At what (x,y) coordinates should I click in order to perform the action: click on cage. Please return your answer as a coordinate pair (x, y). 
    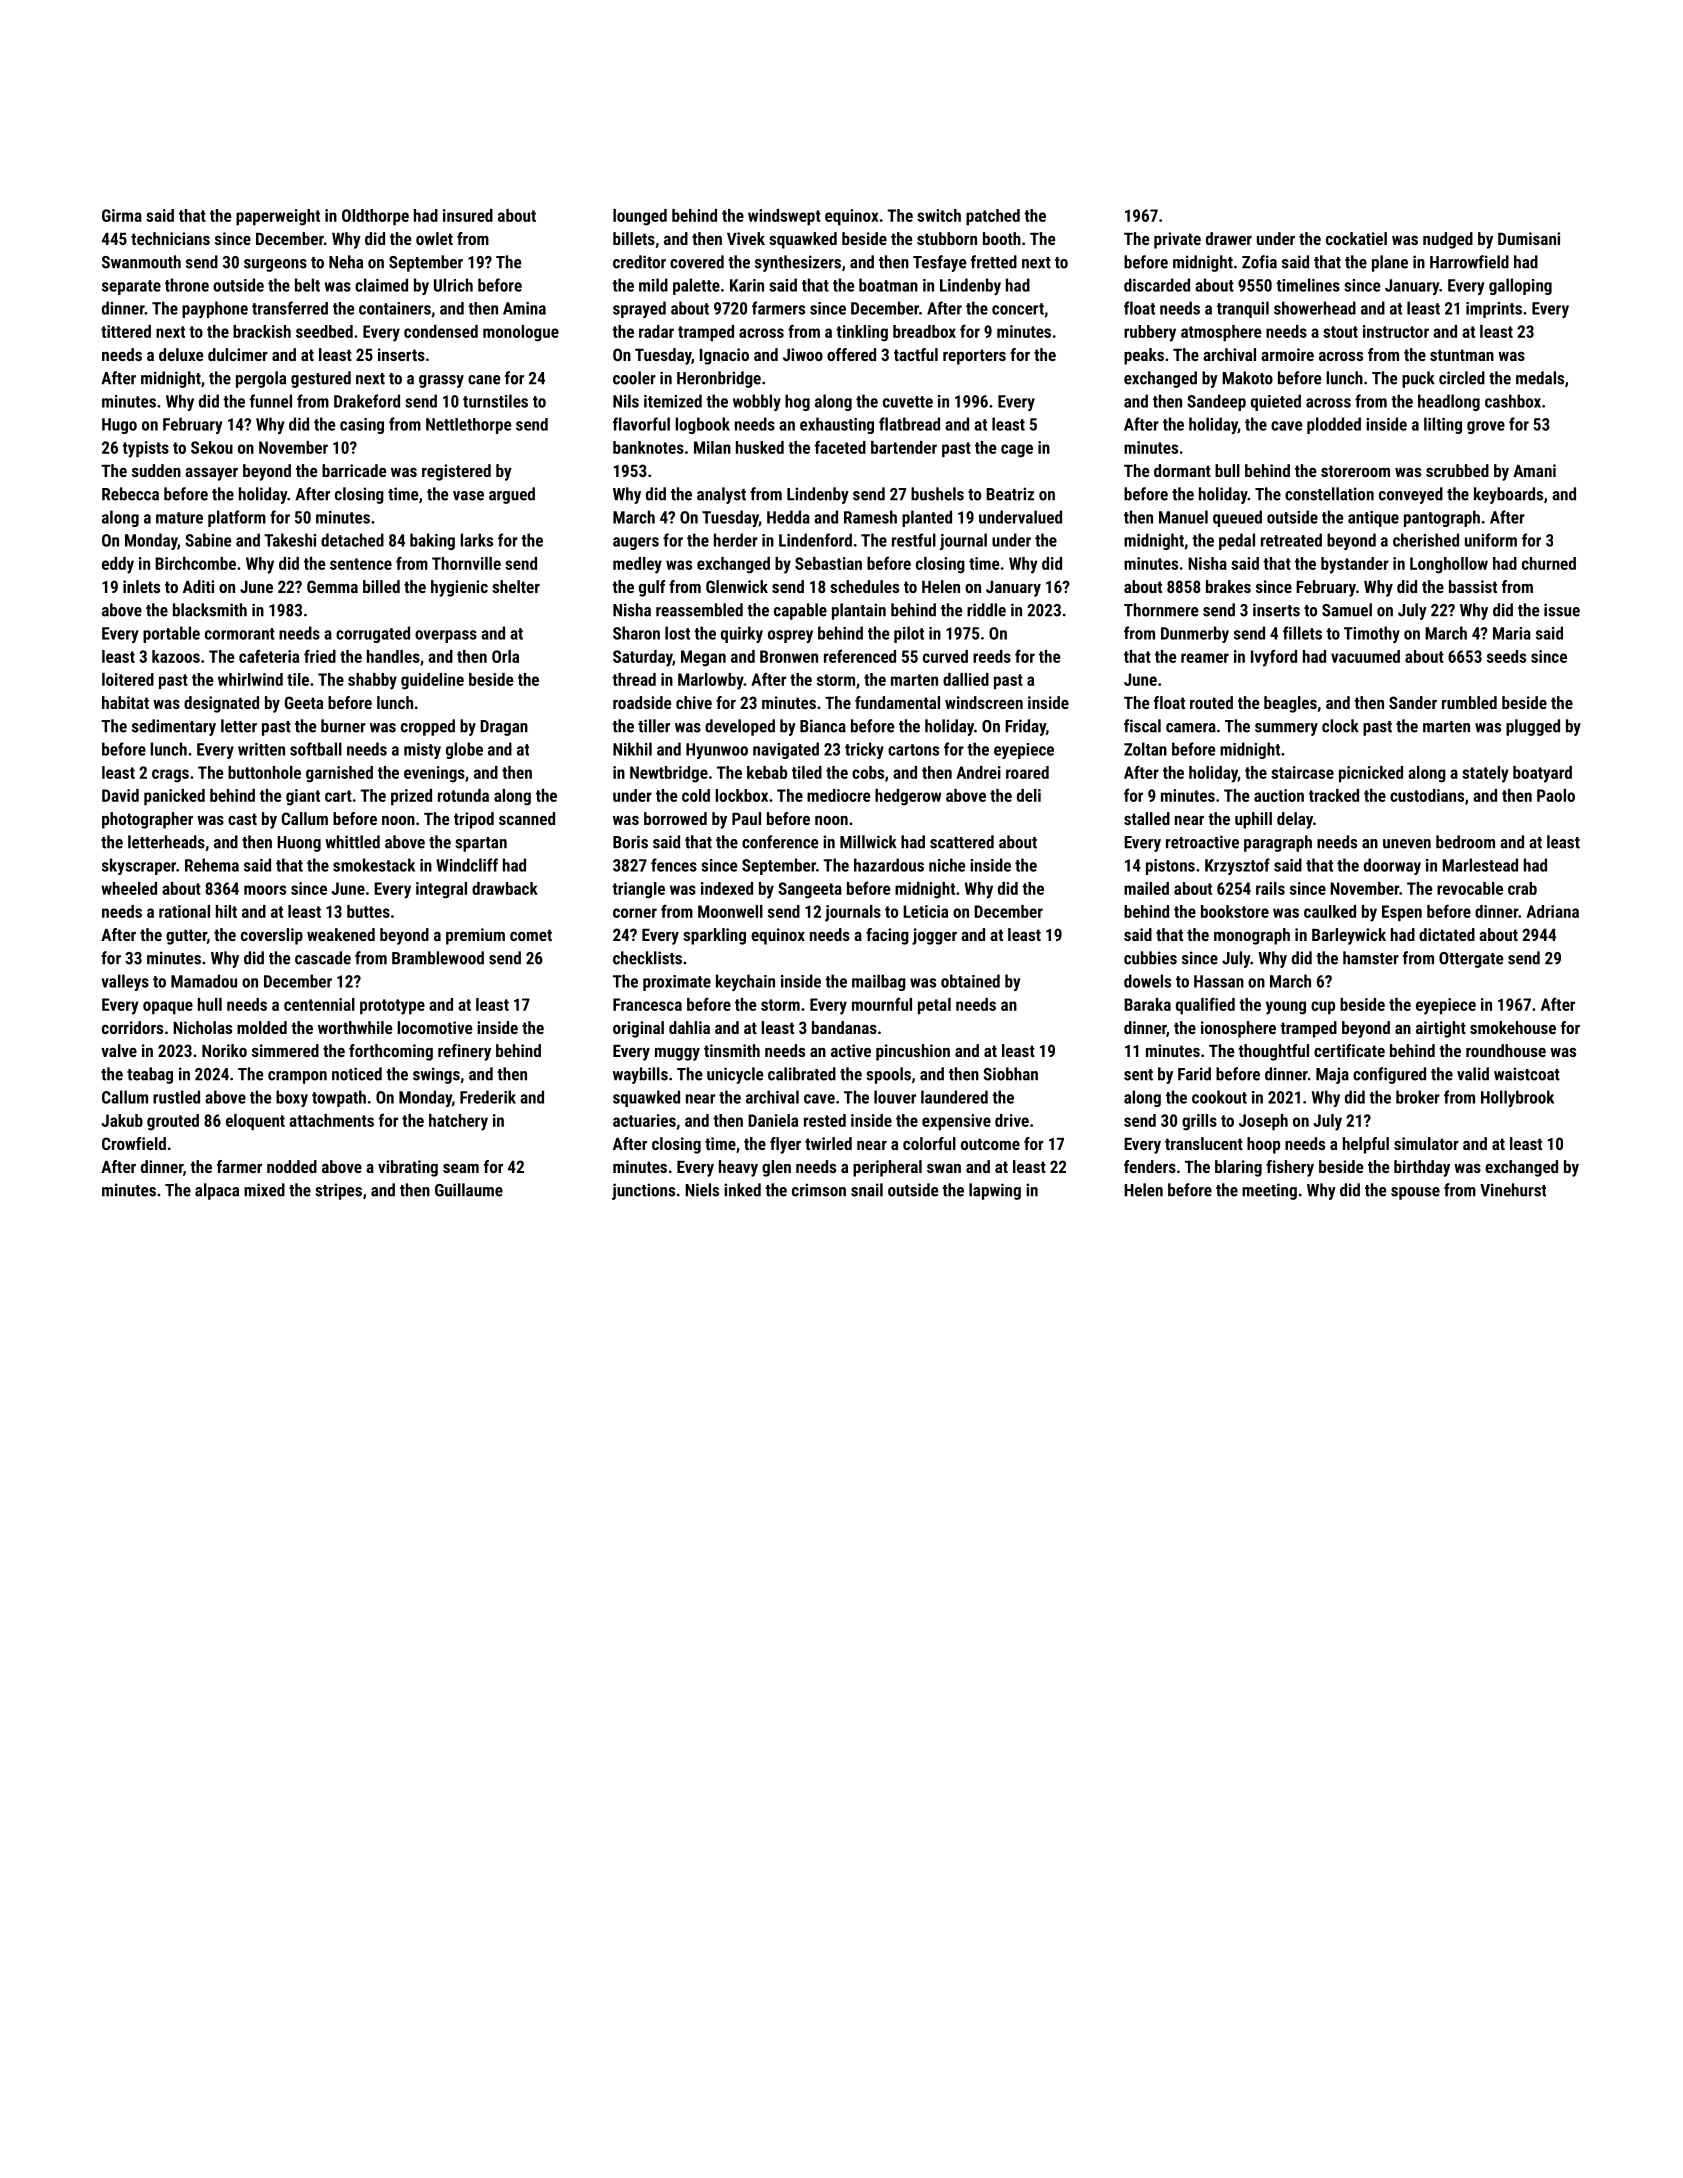
    Looking at the image, I should click on (1017, 451).
